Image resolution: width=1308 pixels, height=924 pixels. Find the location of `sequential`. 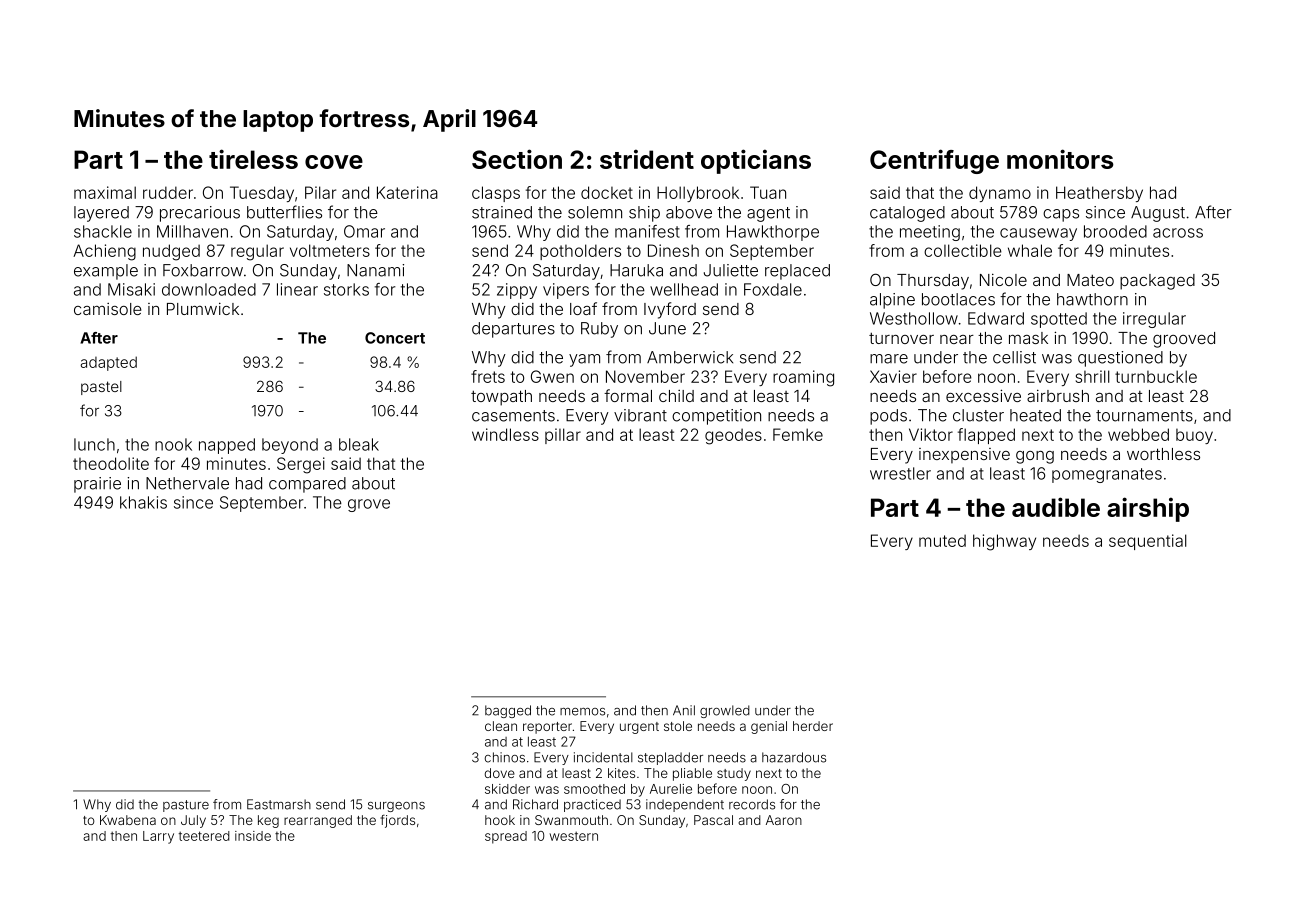

sequential is located at coordinates (1148, 542).
